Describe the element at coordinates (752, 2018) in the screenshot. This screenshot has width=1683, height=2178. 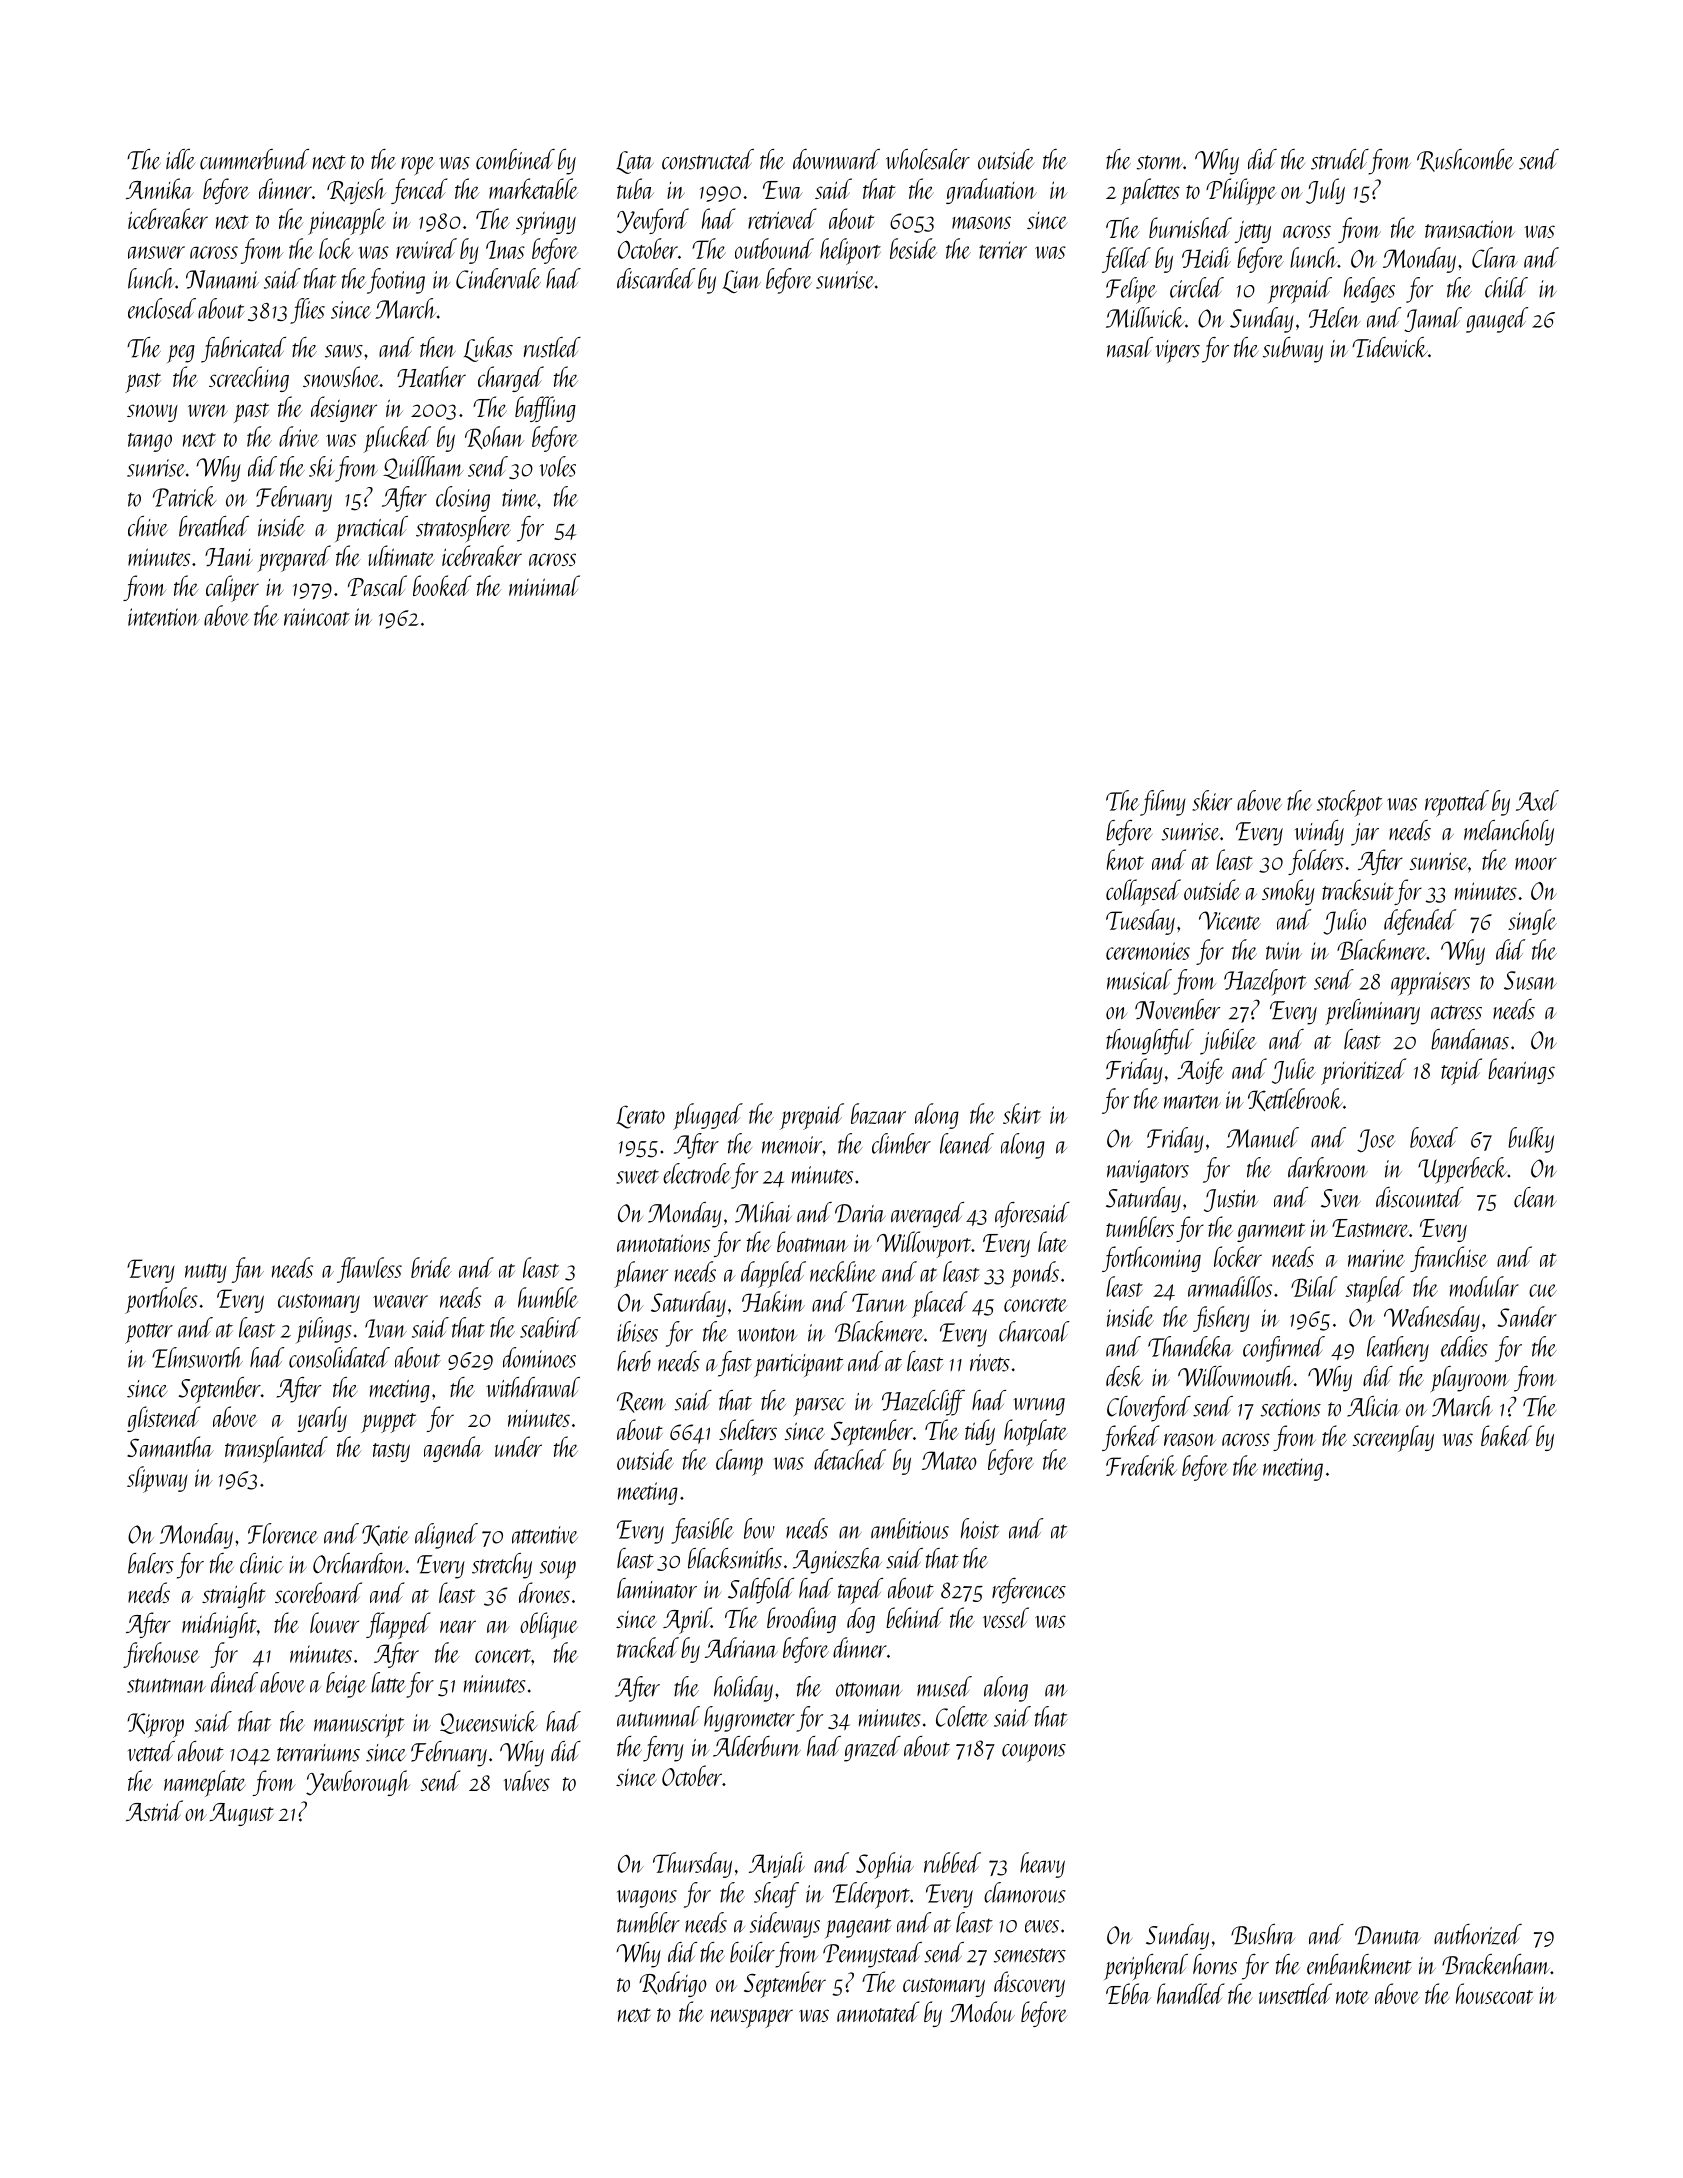
I see `newspaper` at that location.
